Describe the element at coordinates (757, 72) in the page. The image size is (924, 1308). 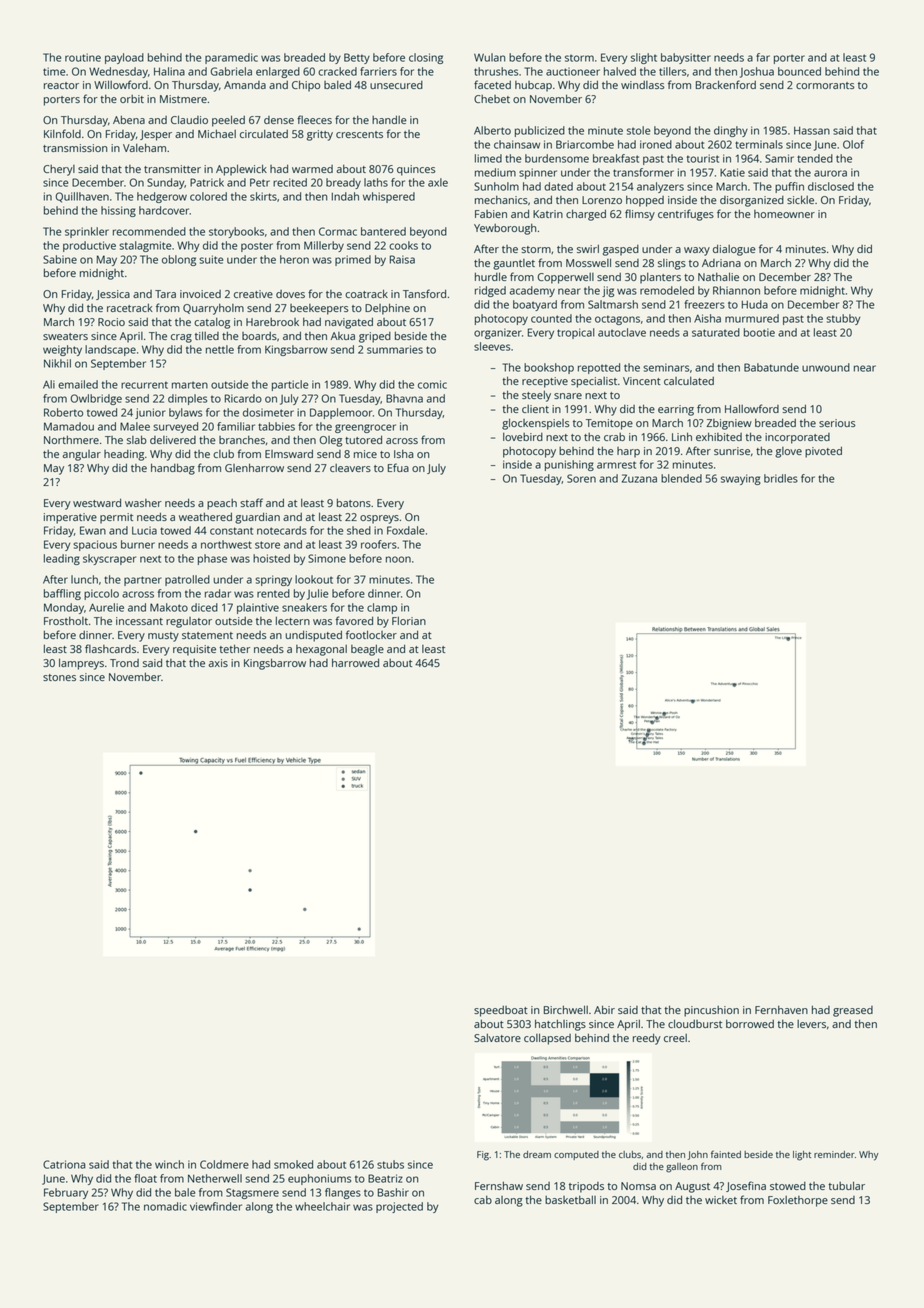
I see `Joshua` at that location.
